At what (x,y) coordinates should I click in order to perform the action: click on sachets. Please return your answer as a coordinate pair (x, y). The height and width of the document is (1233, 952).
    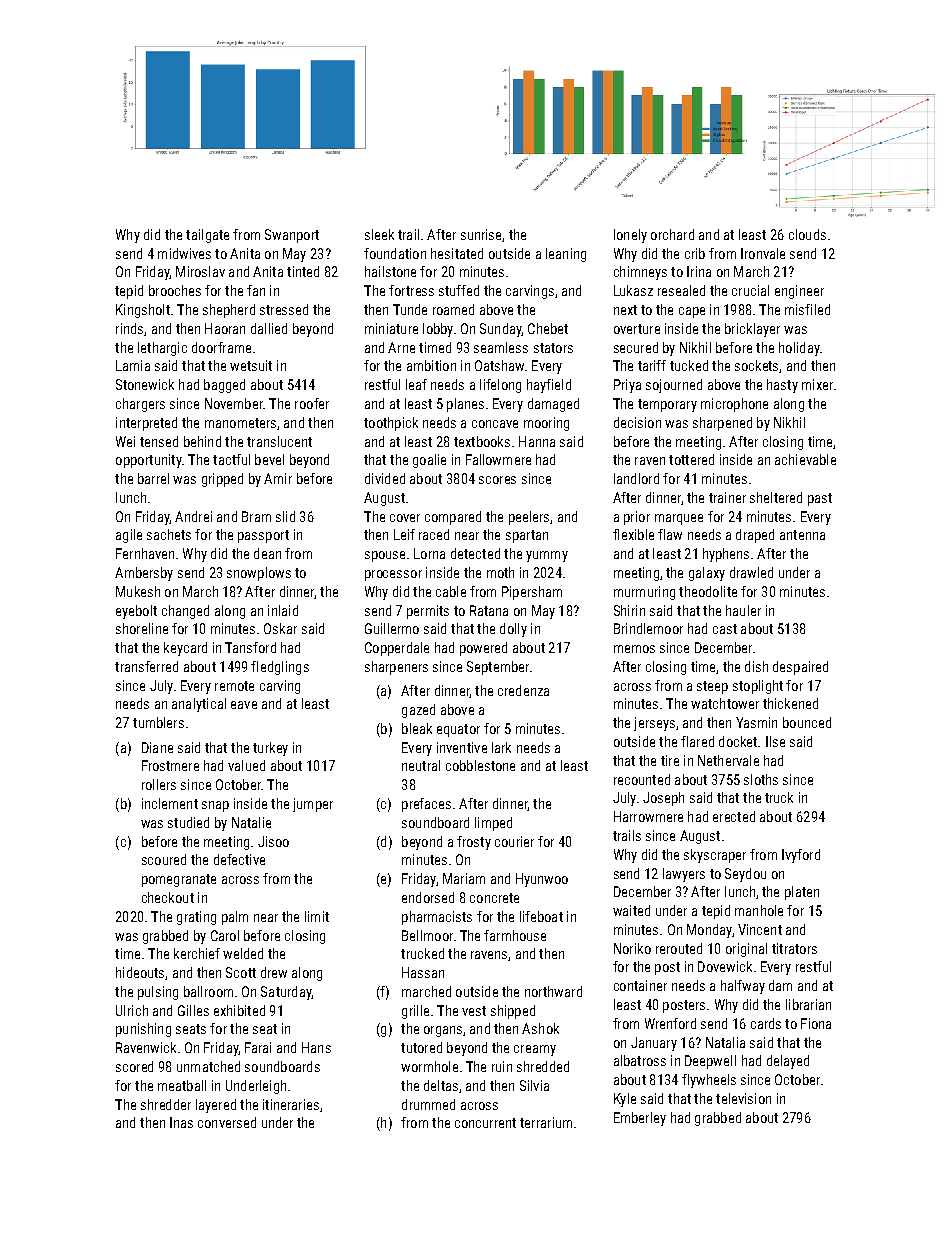
    Looking at the image, I should click on (169, 534).
